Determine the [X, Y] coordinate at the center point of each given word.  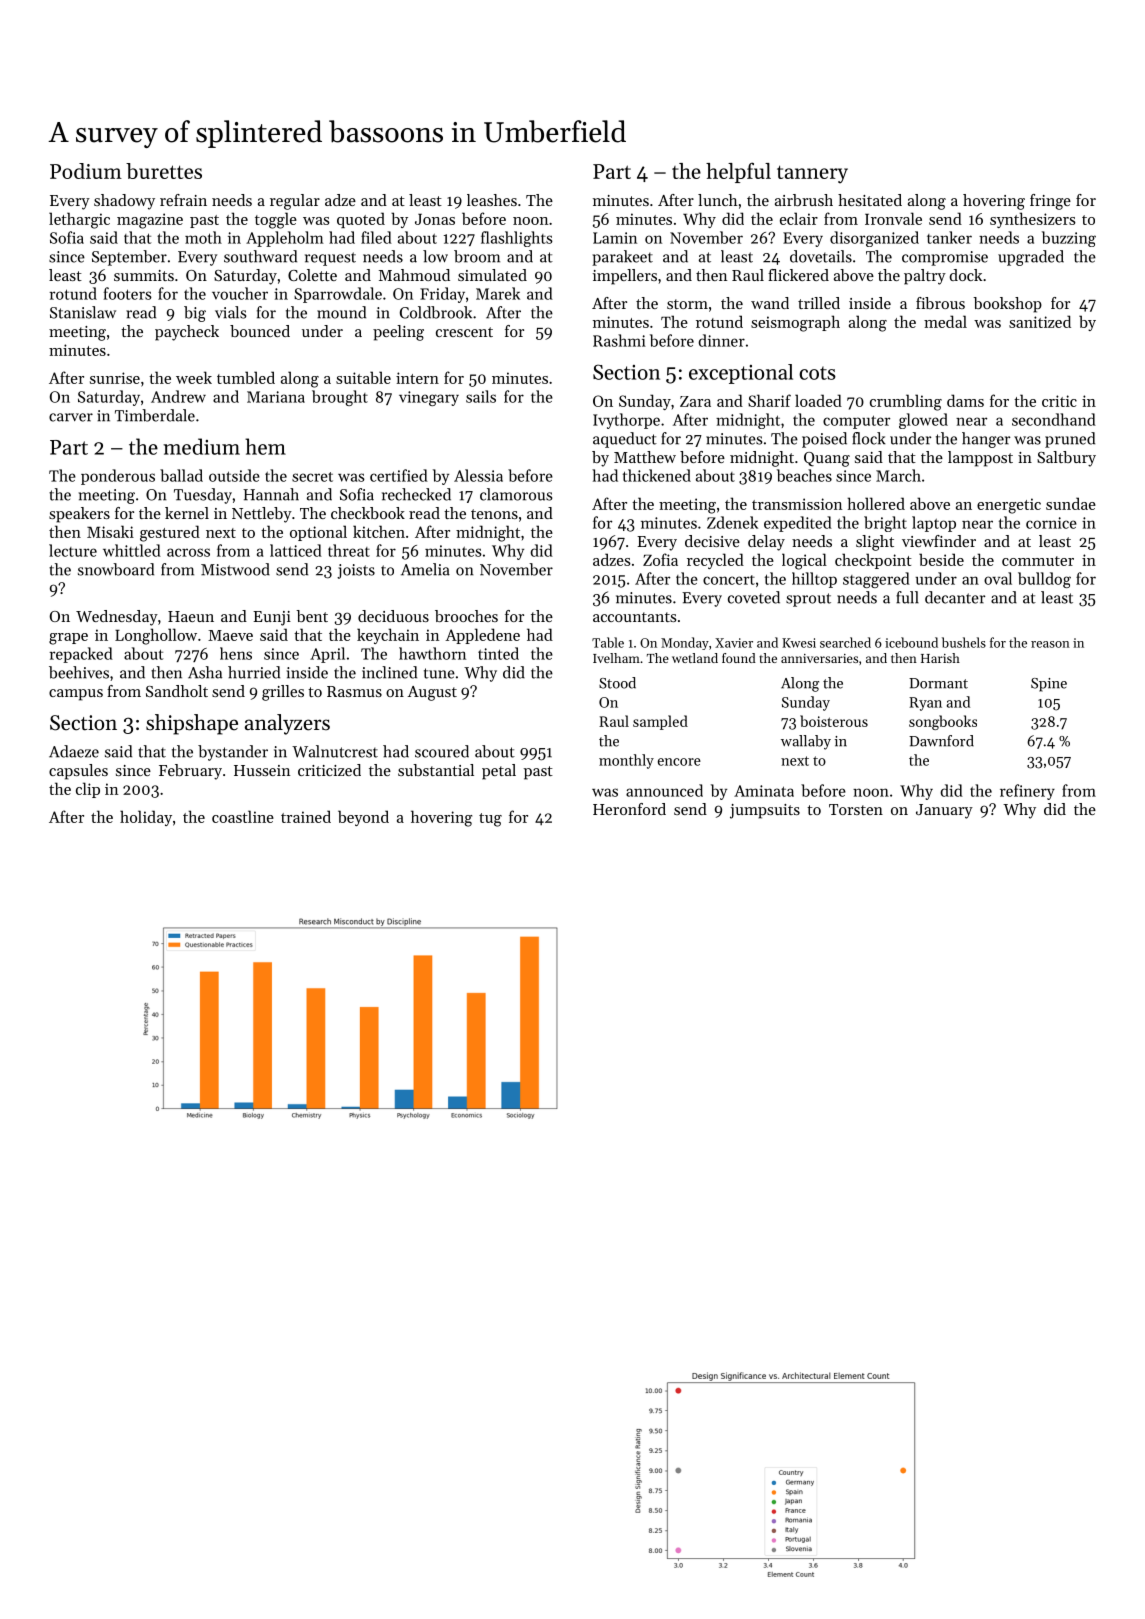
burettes [164, 171]
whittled [132, 550]
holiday [146, 818]
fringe [1050, 202]
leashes [492, 200]
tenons [494, 514]
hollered [876, 503]
